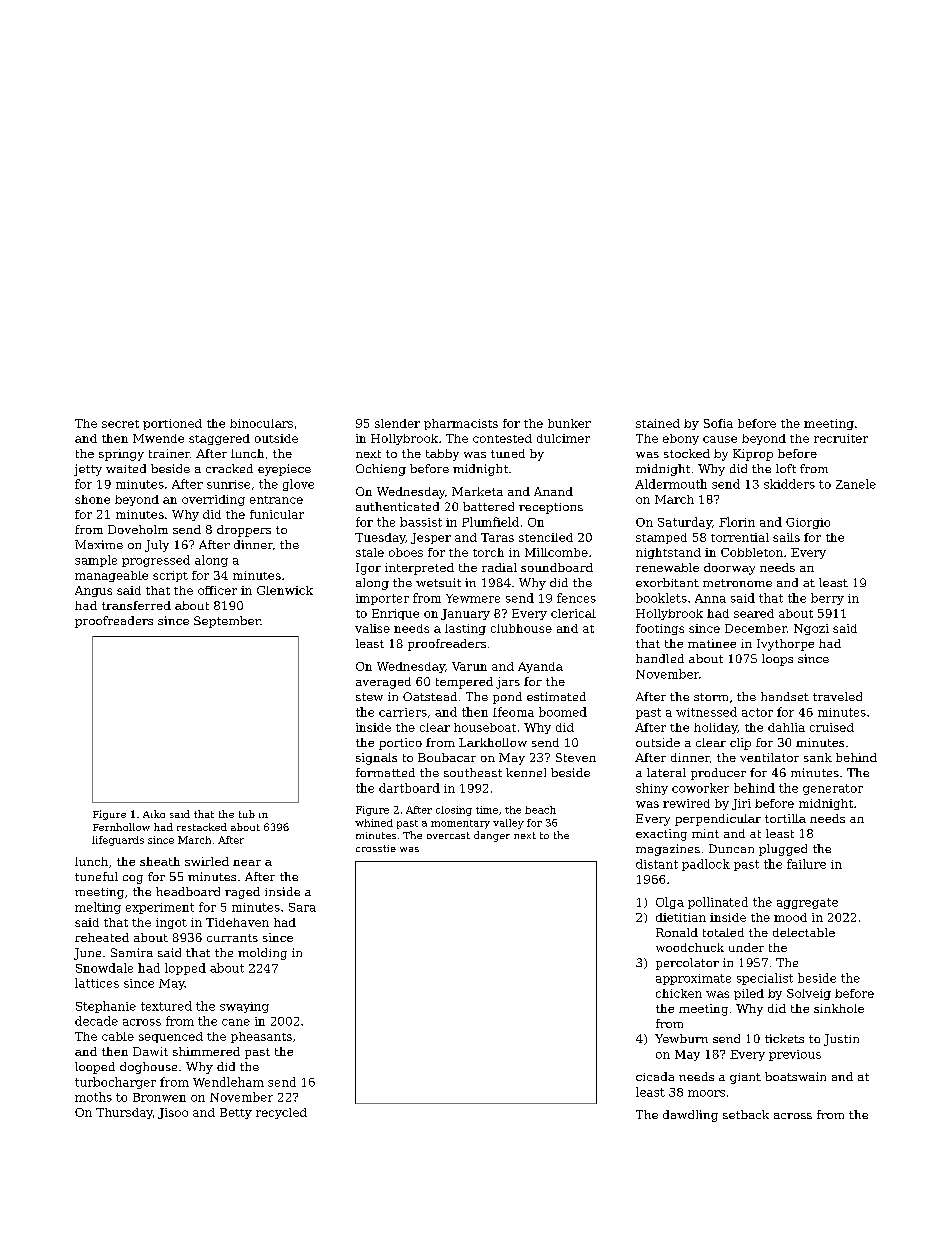  What do you see at coordinates (302, 907) in the page?
I see `Sara` at bounding box center [302, 907].
